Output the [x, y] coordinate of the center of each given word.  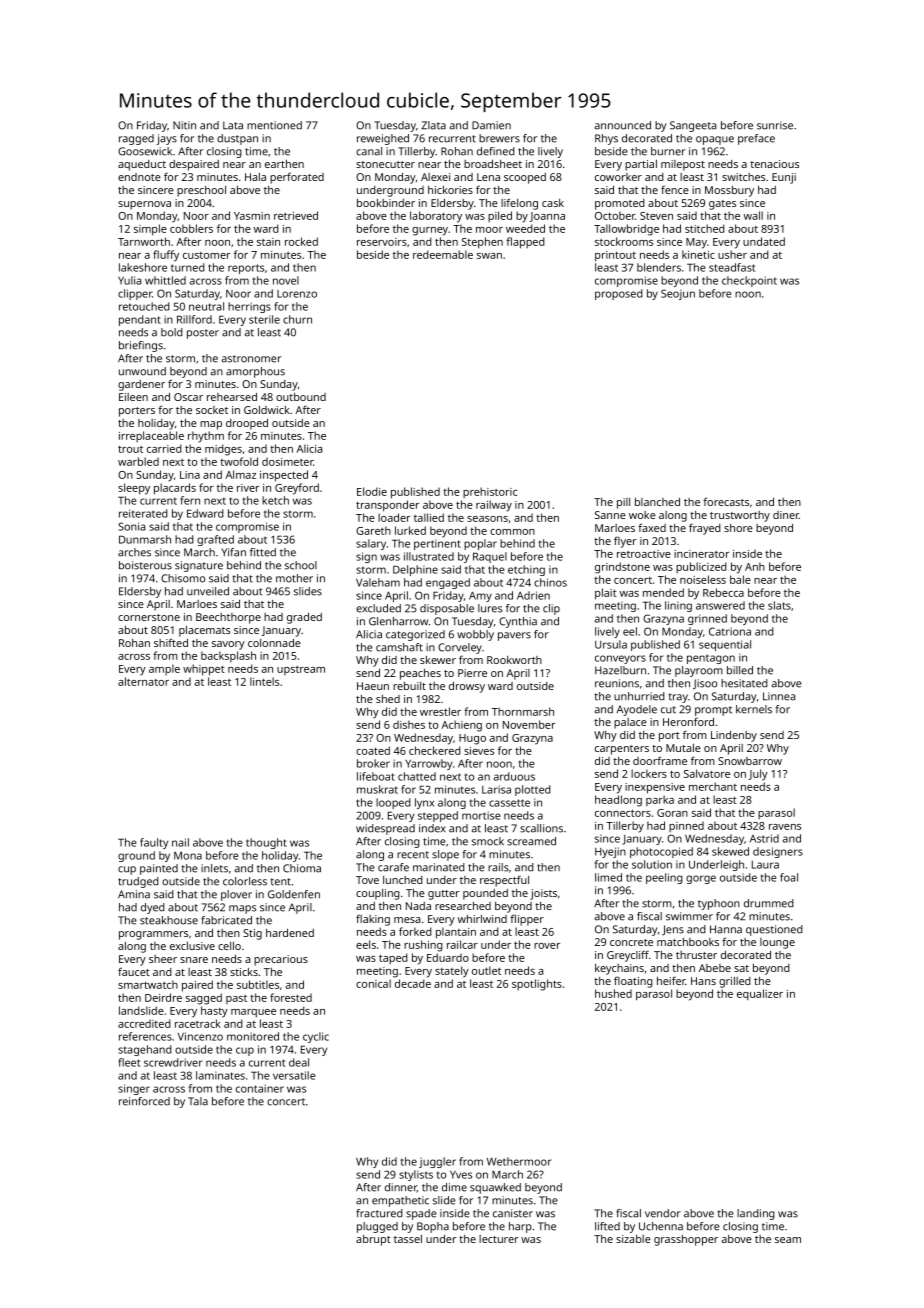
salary [371, 544]
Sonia [131, 526]
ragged [136, 139]
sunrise [775, 125]
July [758, 775]
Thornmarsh [523, 711]
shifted [171, 642]
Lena [488, 177]
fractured [379, 1213]
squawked [495, 1188]
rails [498, 867]
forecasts [726, 501]
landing [756, 1214]
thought [266, 843]
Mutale [683, 748]
